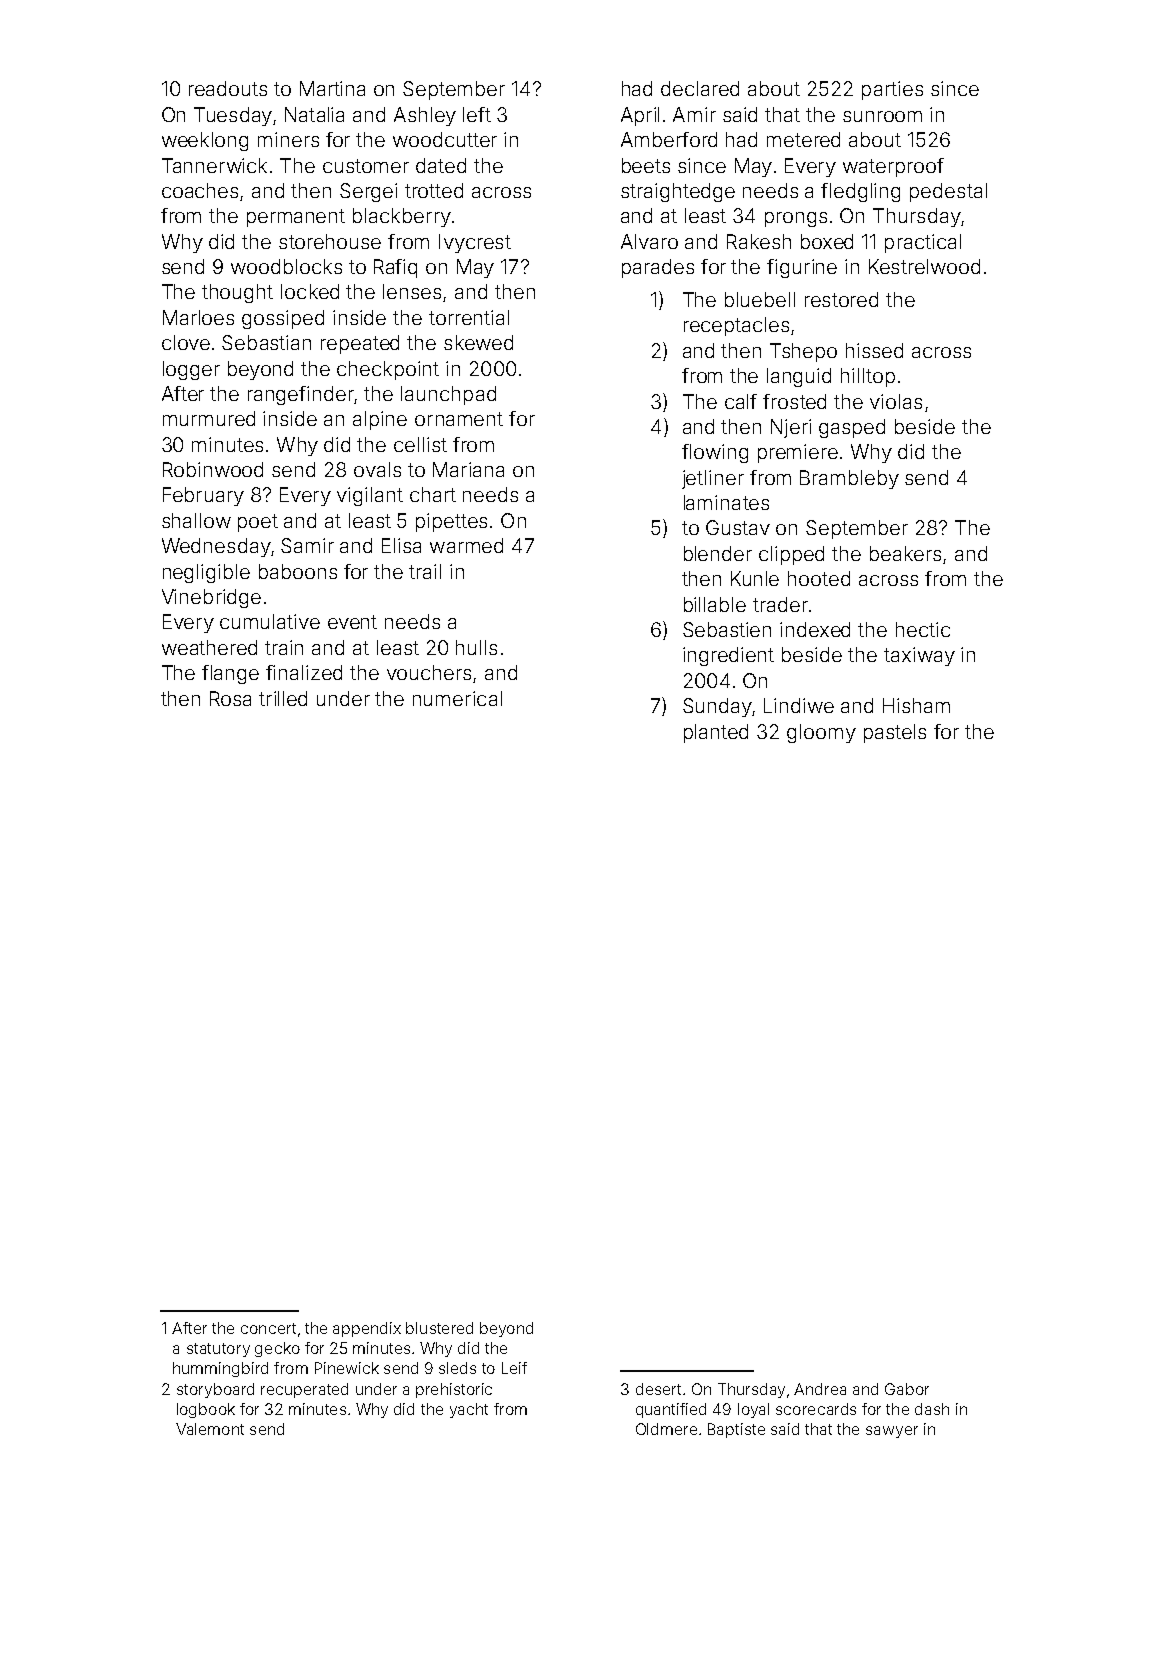 The height and width of the screenshot is (1654, 1165). I want to click on Rosa, so click(230, 698).
